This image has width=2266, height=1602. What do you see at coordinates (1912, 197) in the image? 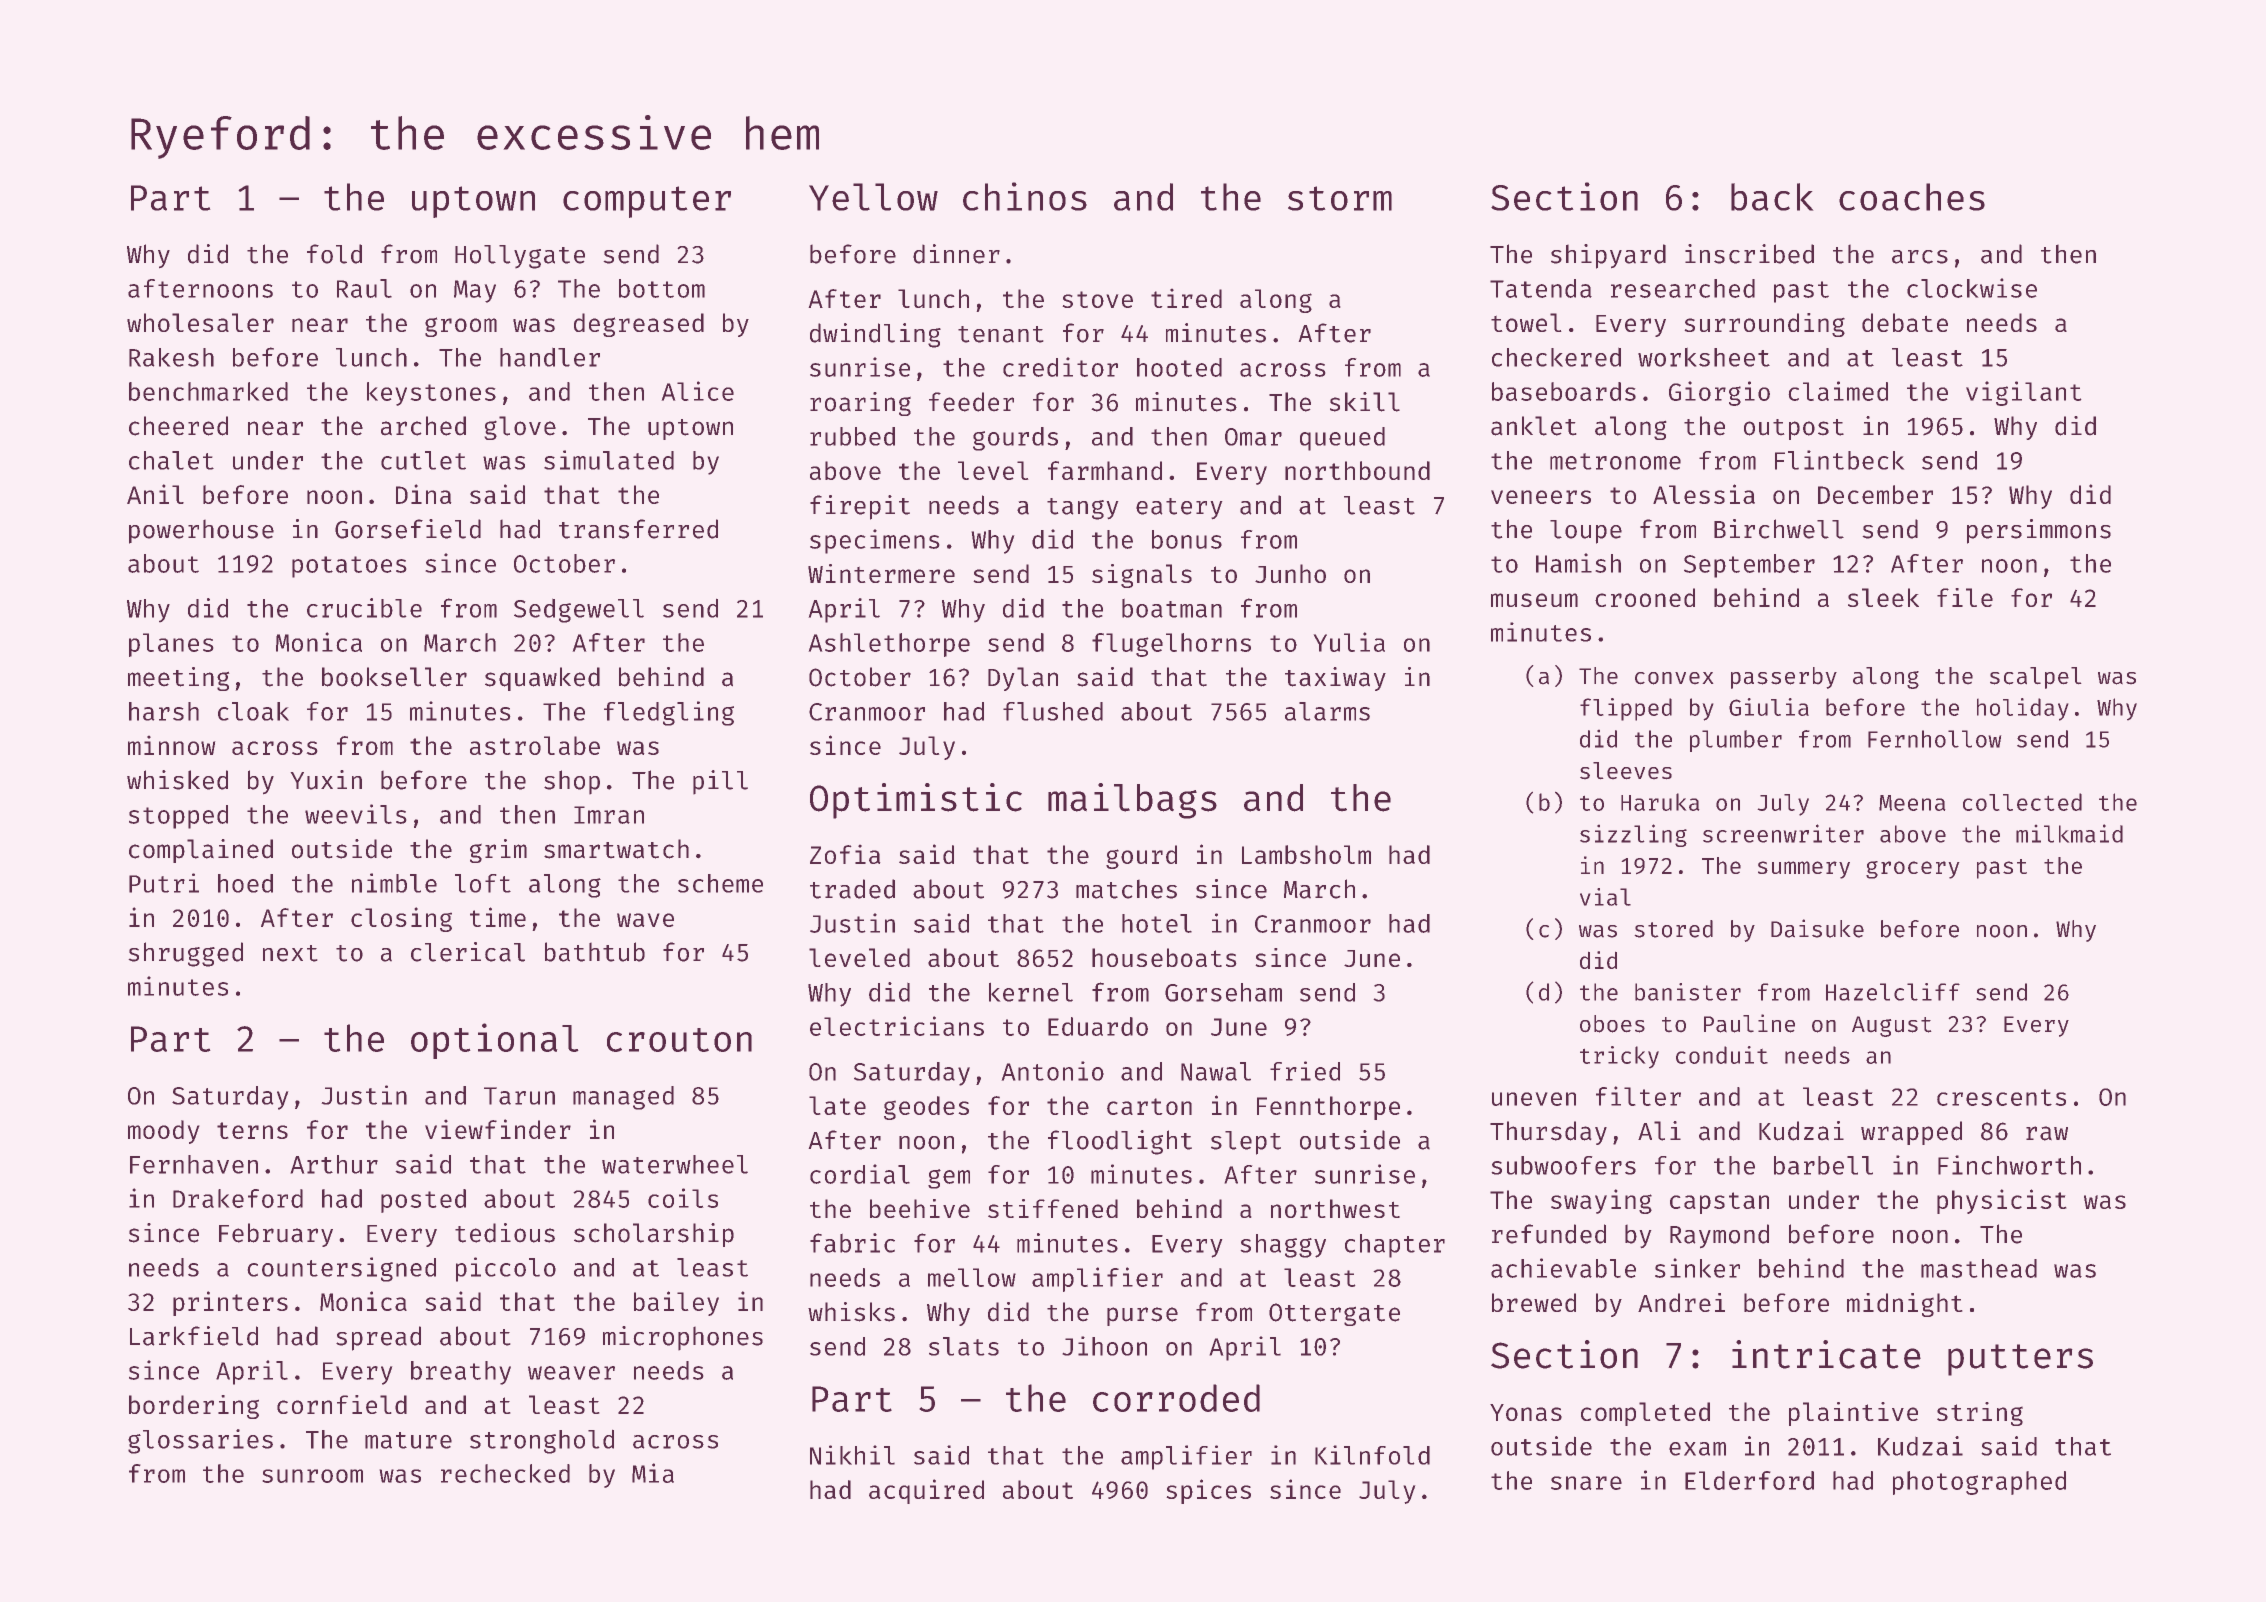
I see `coaches` at bounding box center [1912, 197].
